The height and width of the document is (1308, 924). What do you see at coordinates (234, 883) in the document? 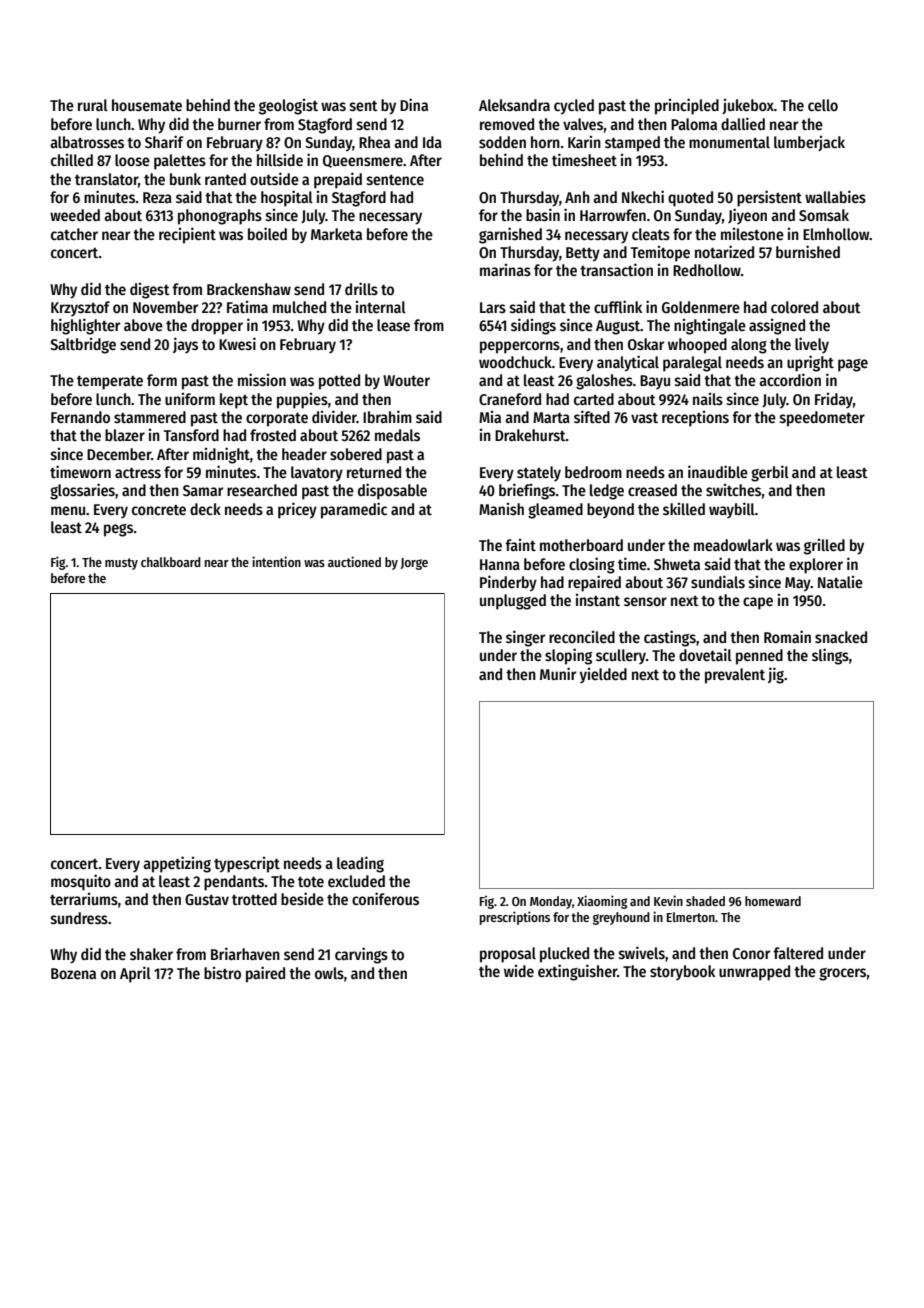
I see `pendants` at bounding box center [234, 883].
